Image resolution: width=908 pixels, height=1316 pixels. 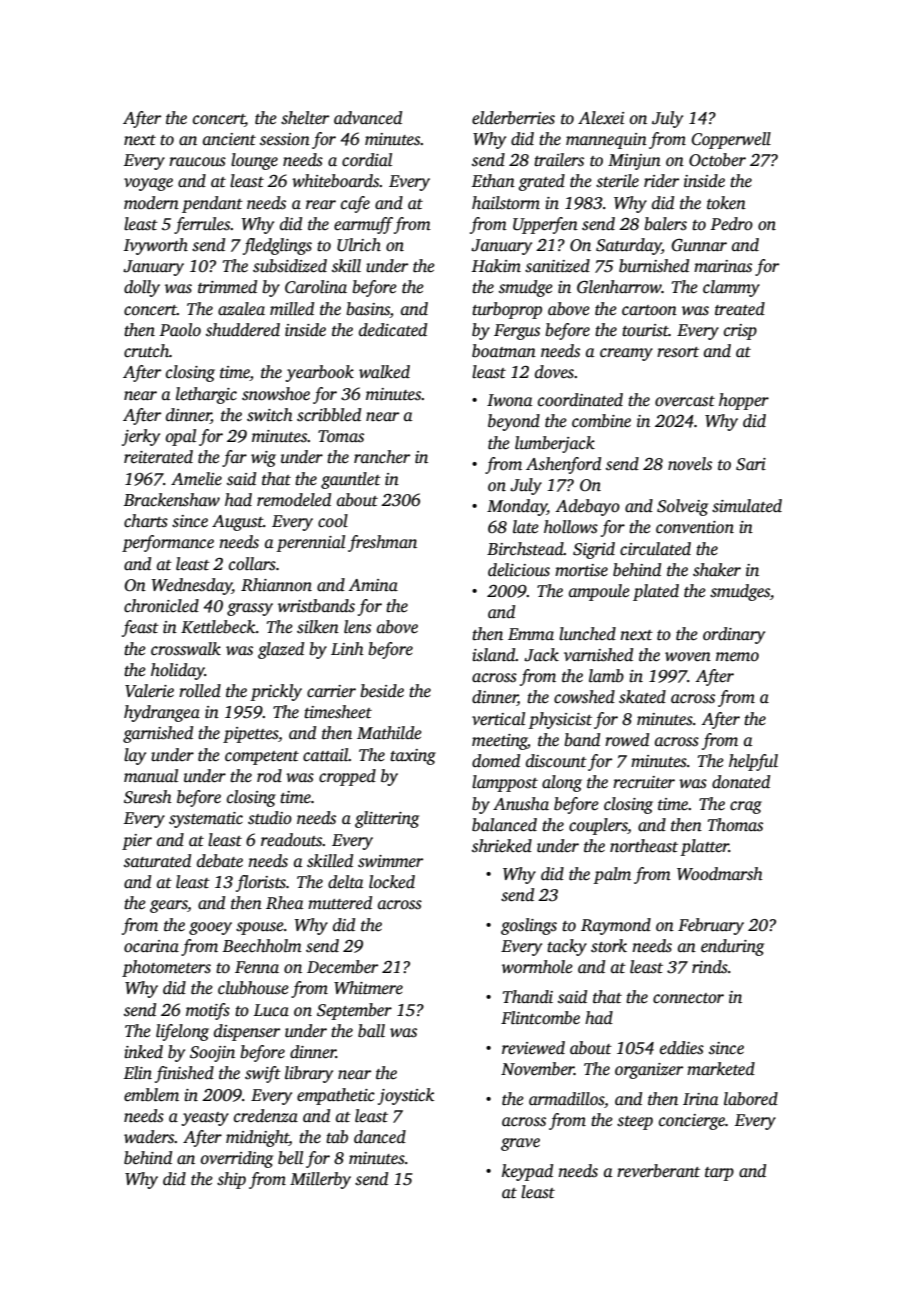 I want to click on voyage, so click(x=148, y=184).
